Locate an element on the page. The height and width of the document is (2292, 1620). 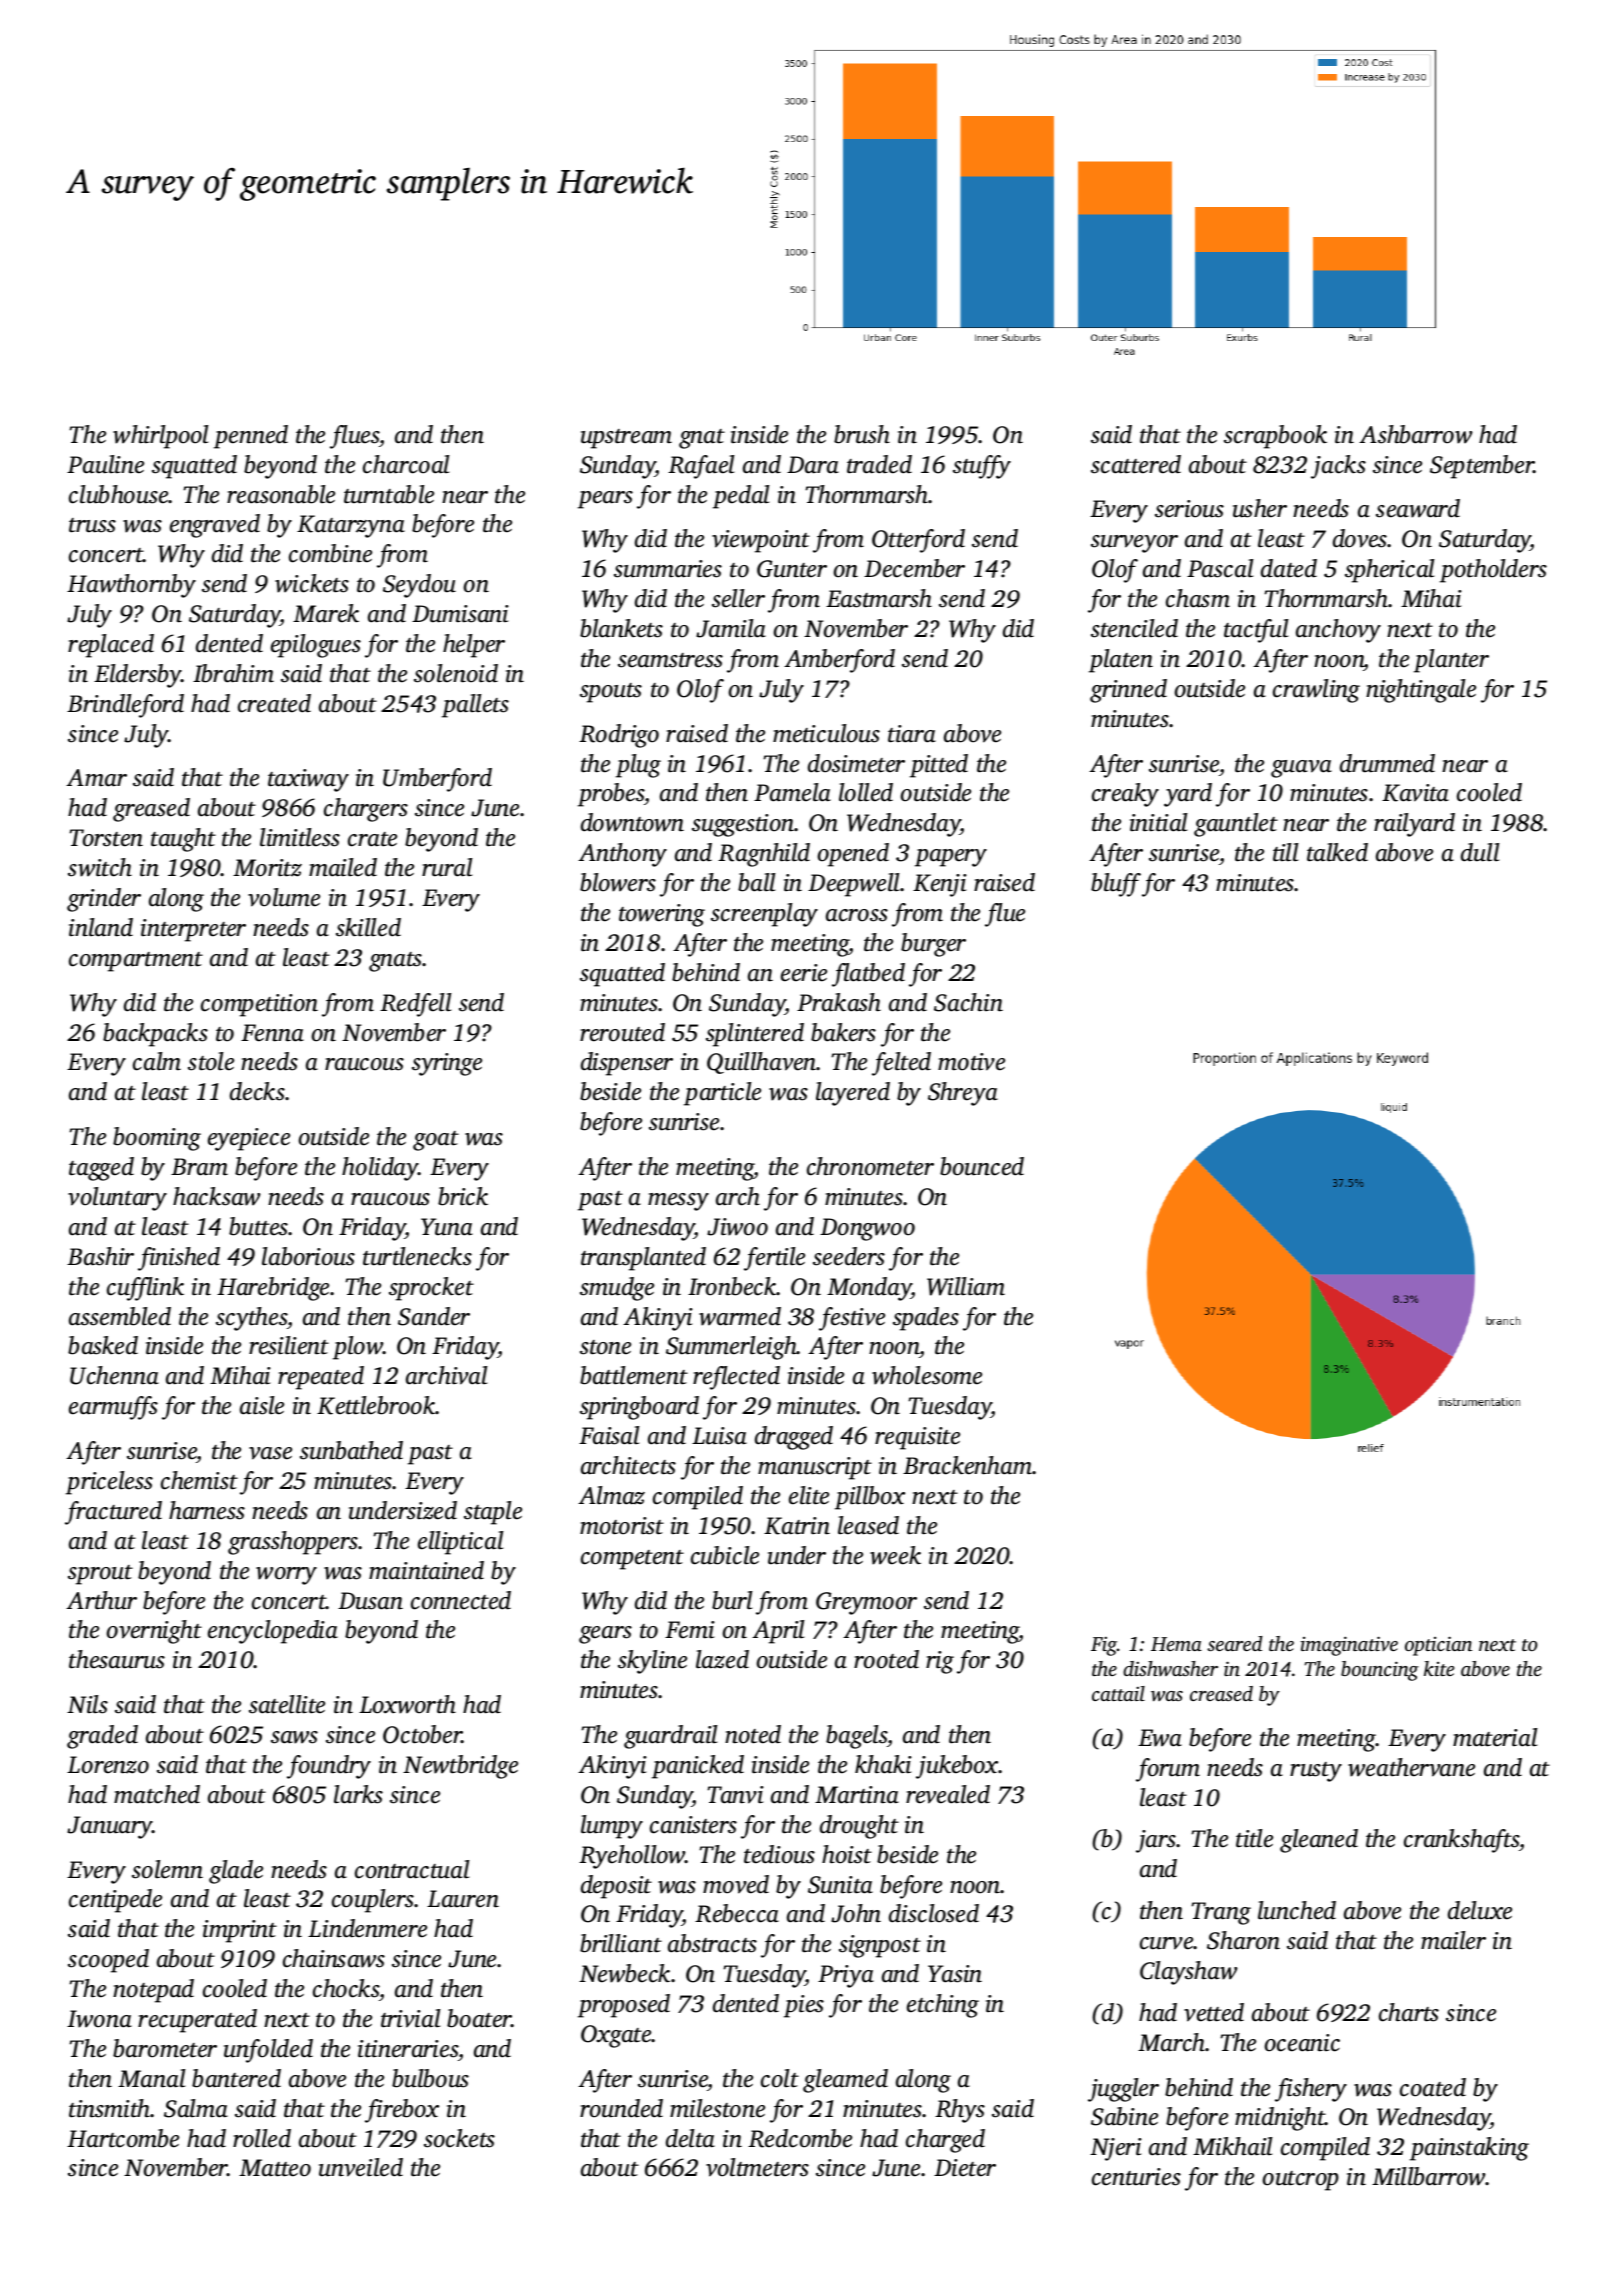
tactful is located at coordinates (1256, 631).
